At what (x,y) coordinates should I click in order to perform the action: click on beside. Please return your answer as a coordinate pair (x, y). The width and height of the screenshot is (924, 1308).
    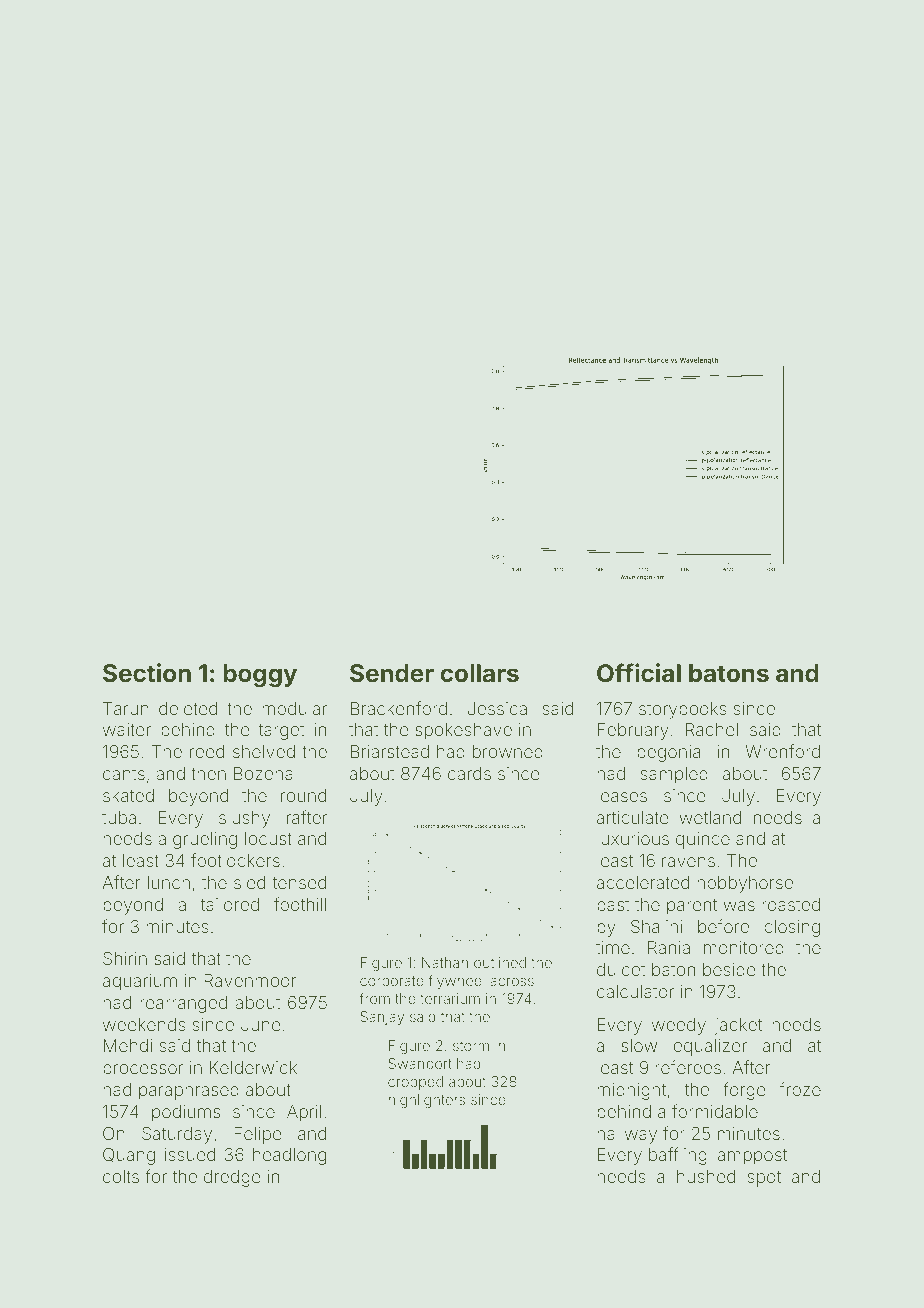
    Looking at the image, I should click on (729, 969).
